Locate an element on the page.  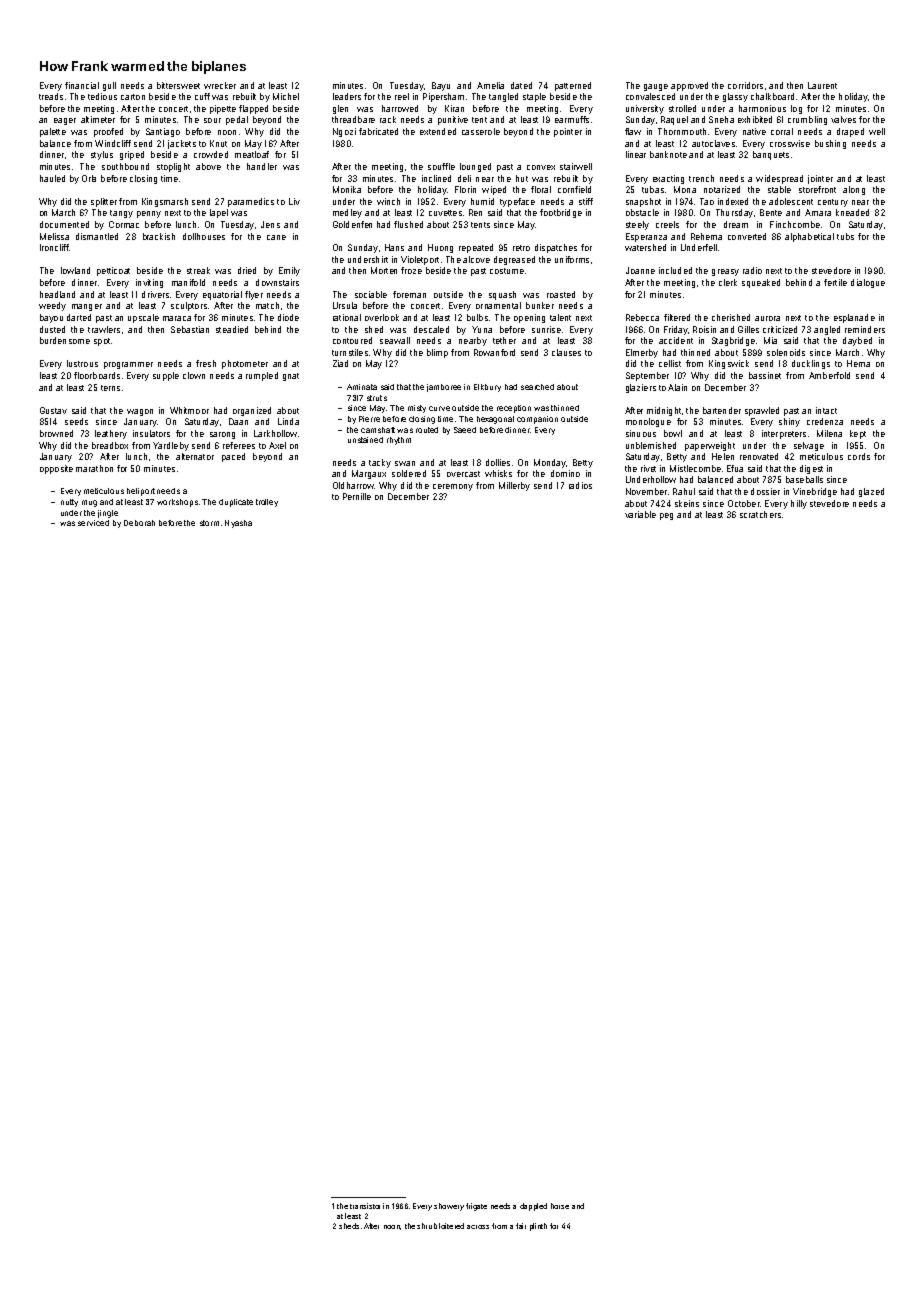
handler is located at coordinates (262, 166).
